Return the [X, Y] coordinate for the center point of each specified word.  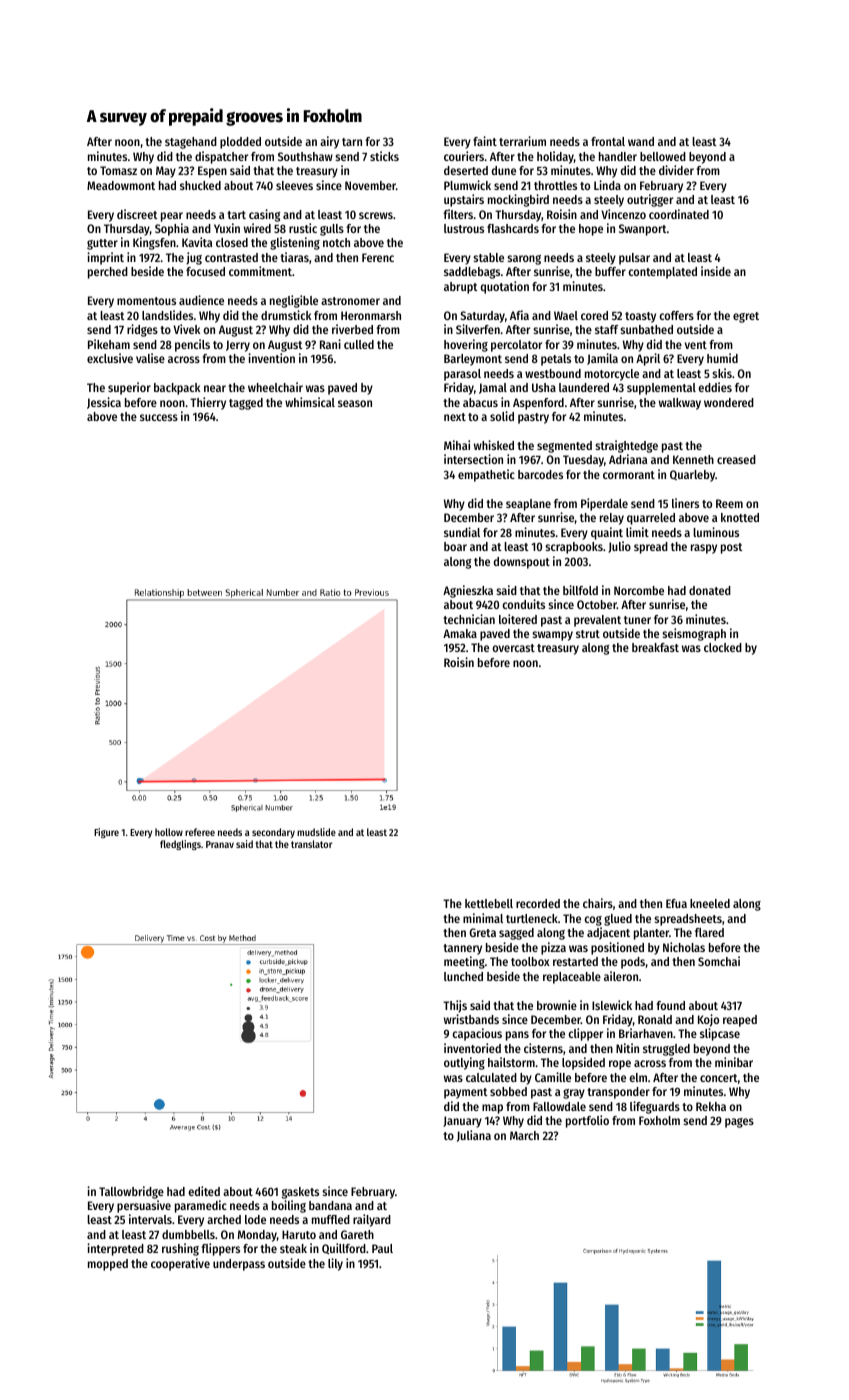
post [731, 548]
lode [255, 1219]
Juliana [474, 1136]
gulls [332, 230]
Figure [106, 833]
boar [455, 546]
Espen [212, 172]
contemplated [662, 273]
